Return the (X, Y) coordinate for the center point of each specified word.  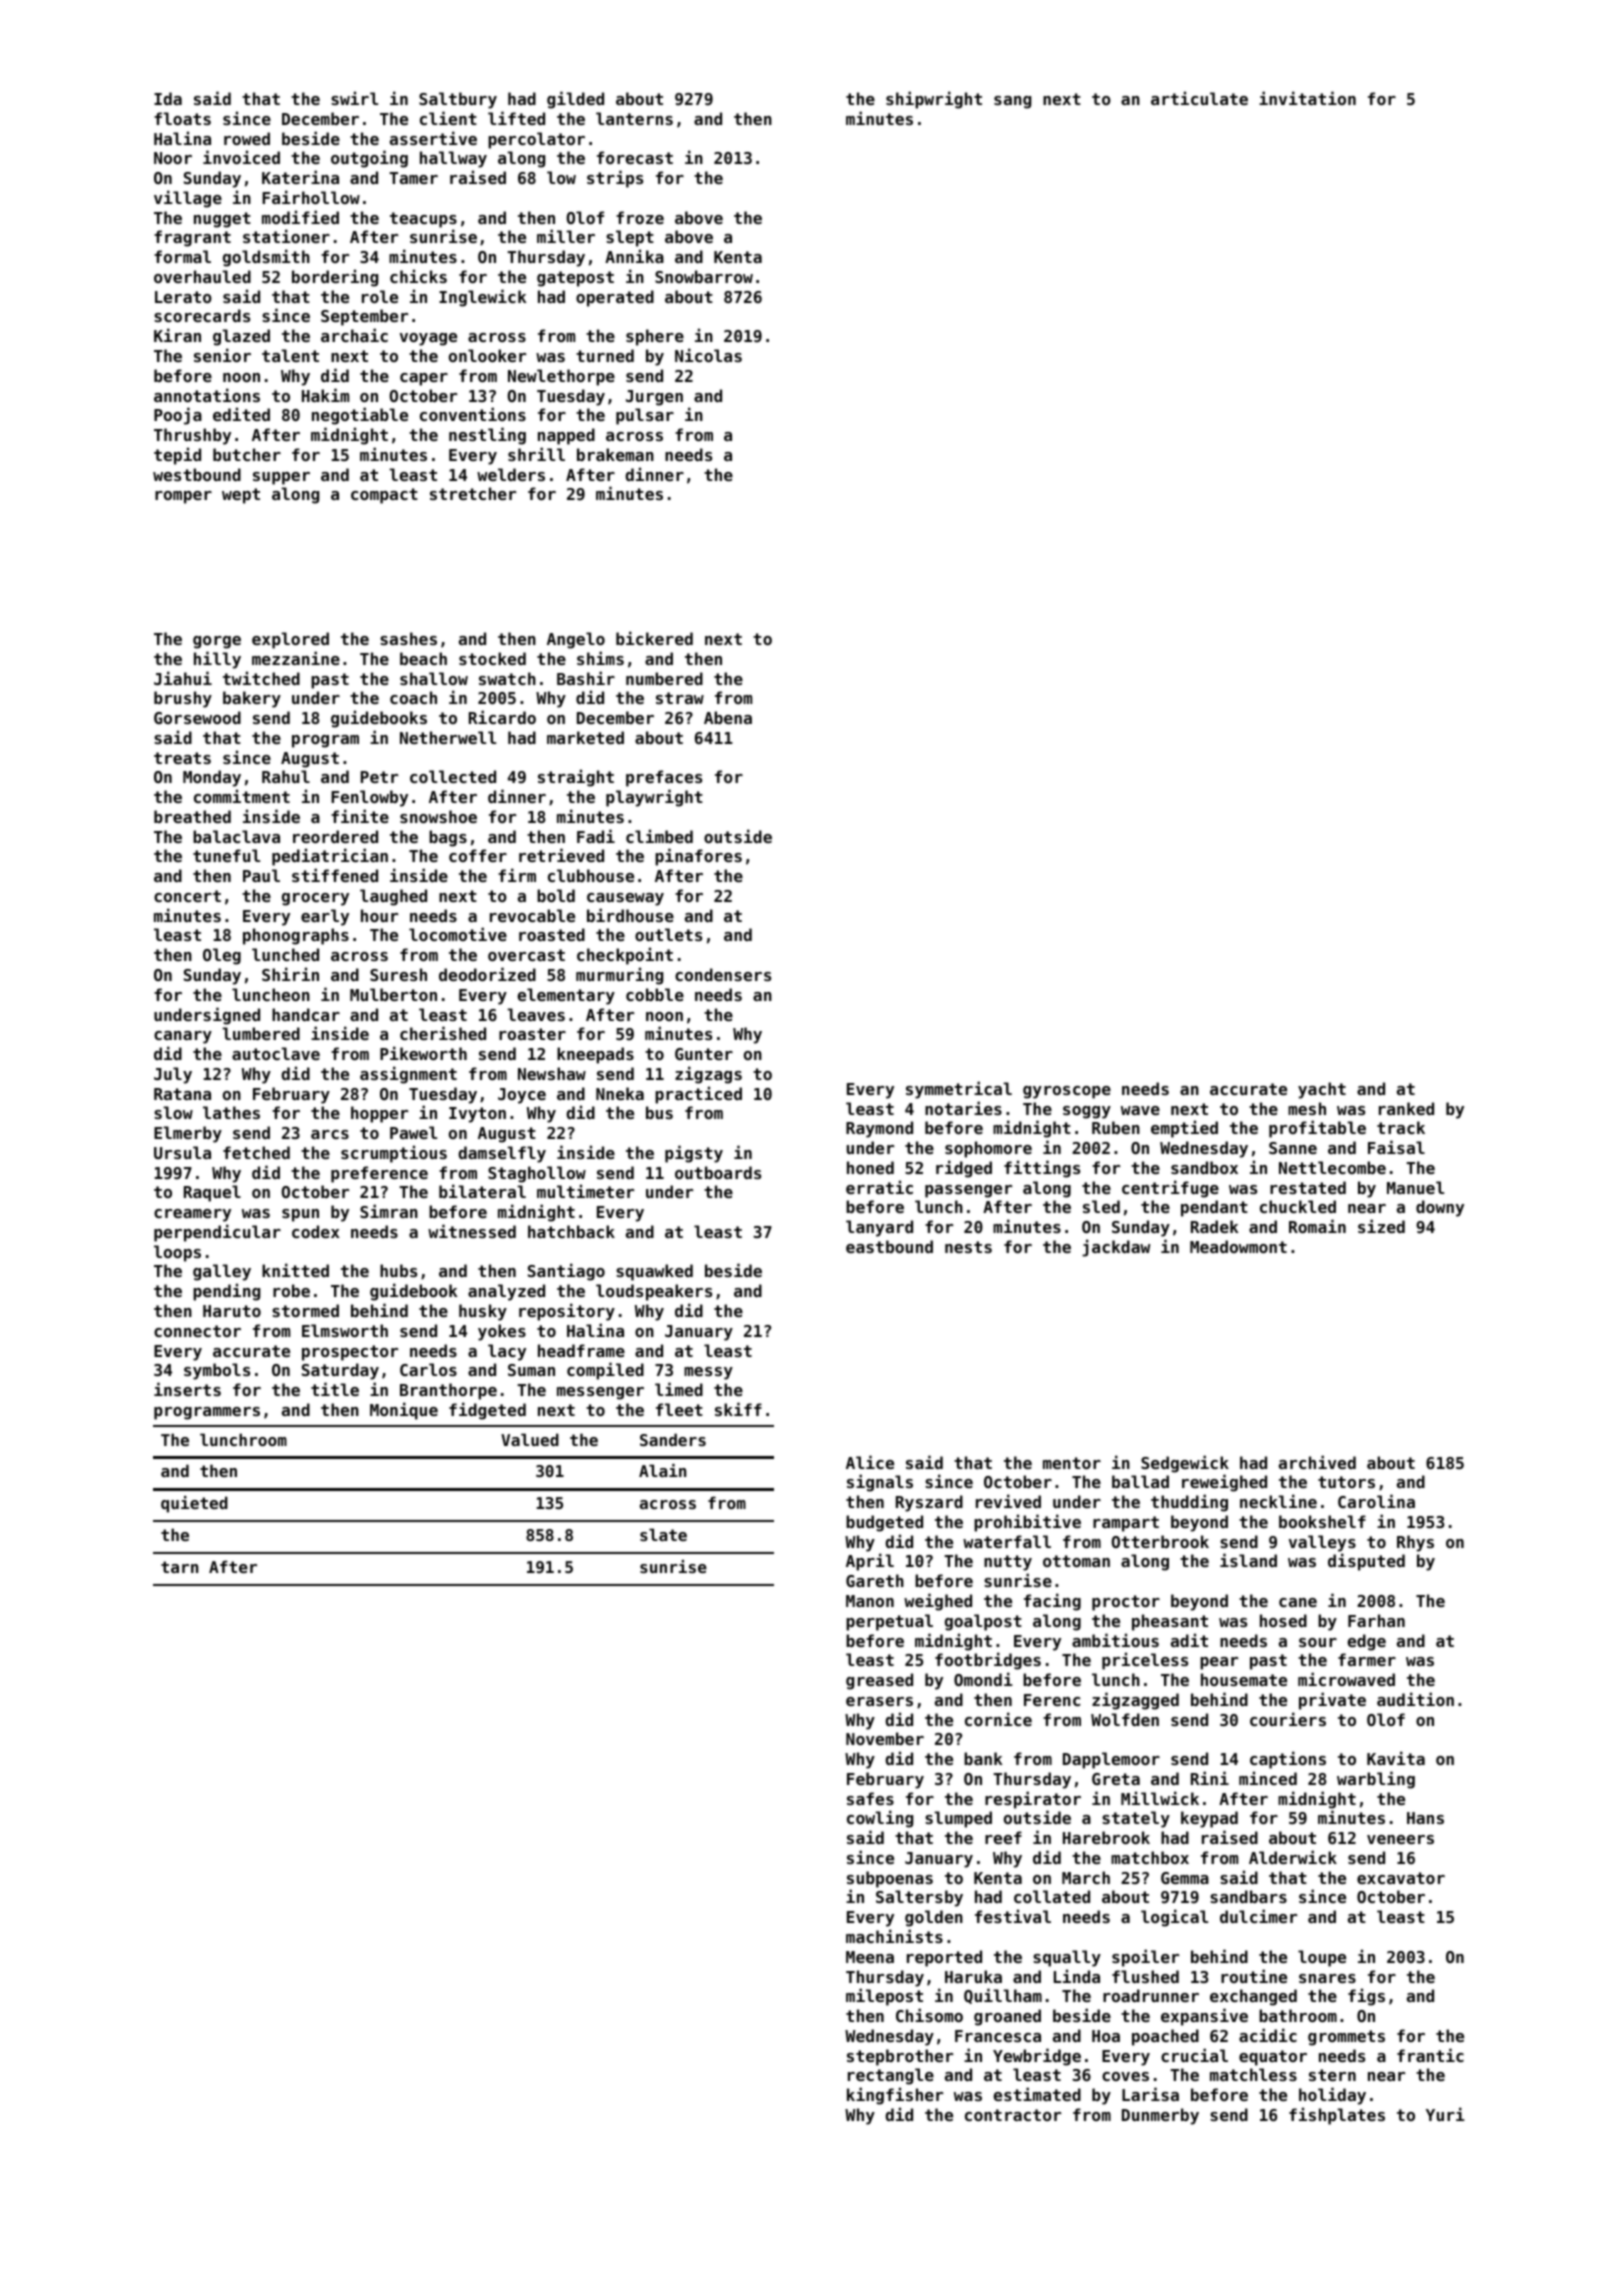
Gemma (1185, 1878)
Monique (404, 1411)
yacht (1322, 1090)
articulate (1199, 98)
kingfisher (895, 2096)
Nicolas (708, 355)
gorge (217, 642)
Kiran (177, 335)
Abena (728, 717)
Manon (870, 1601)
